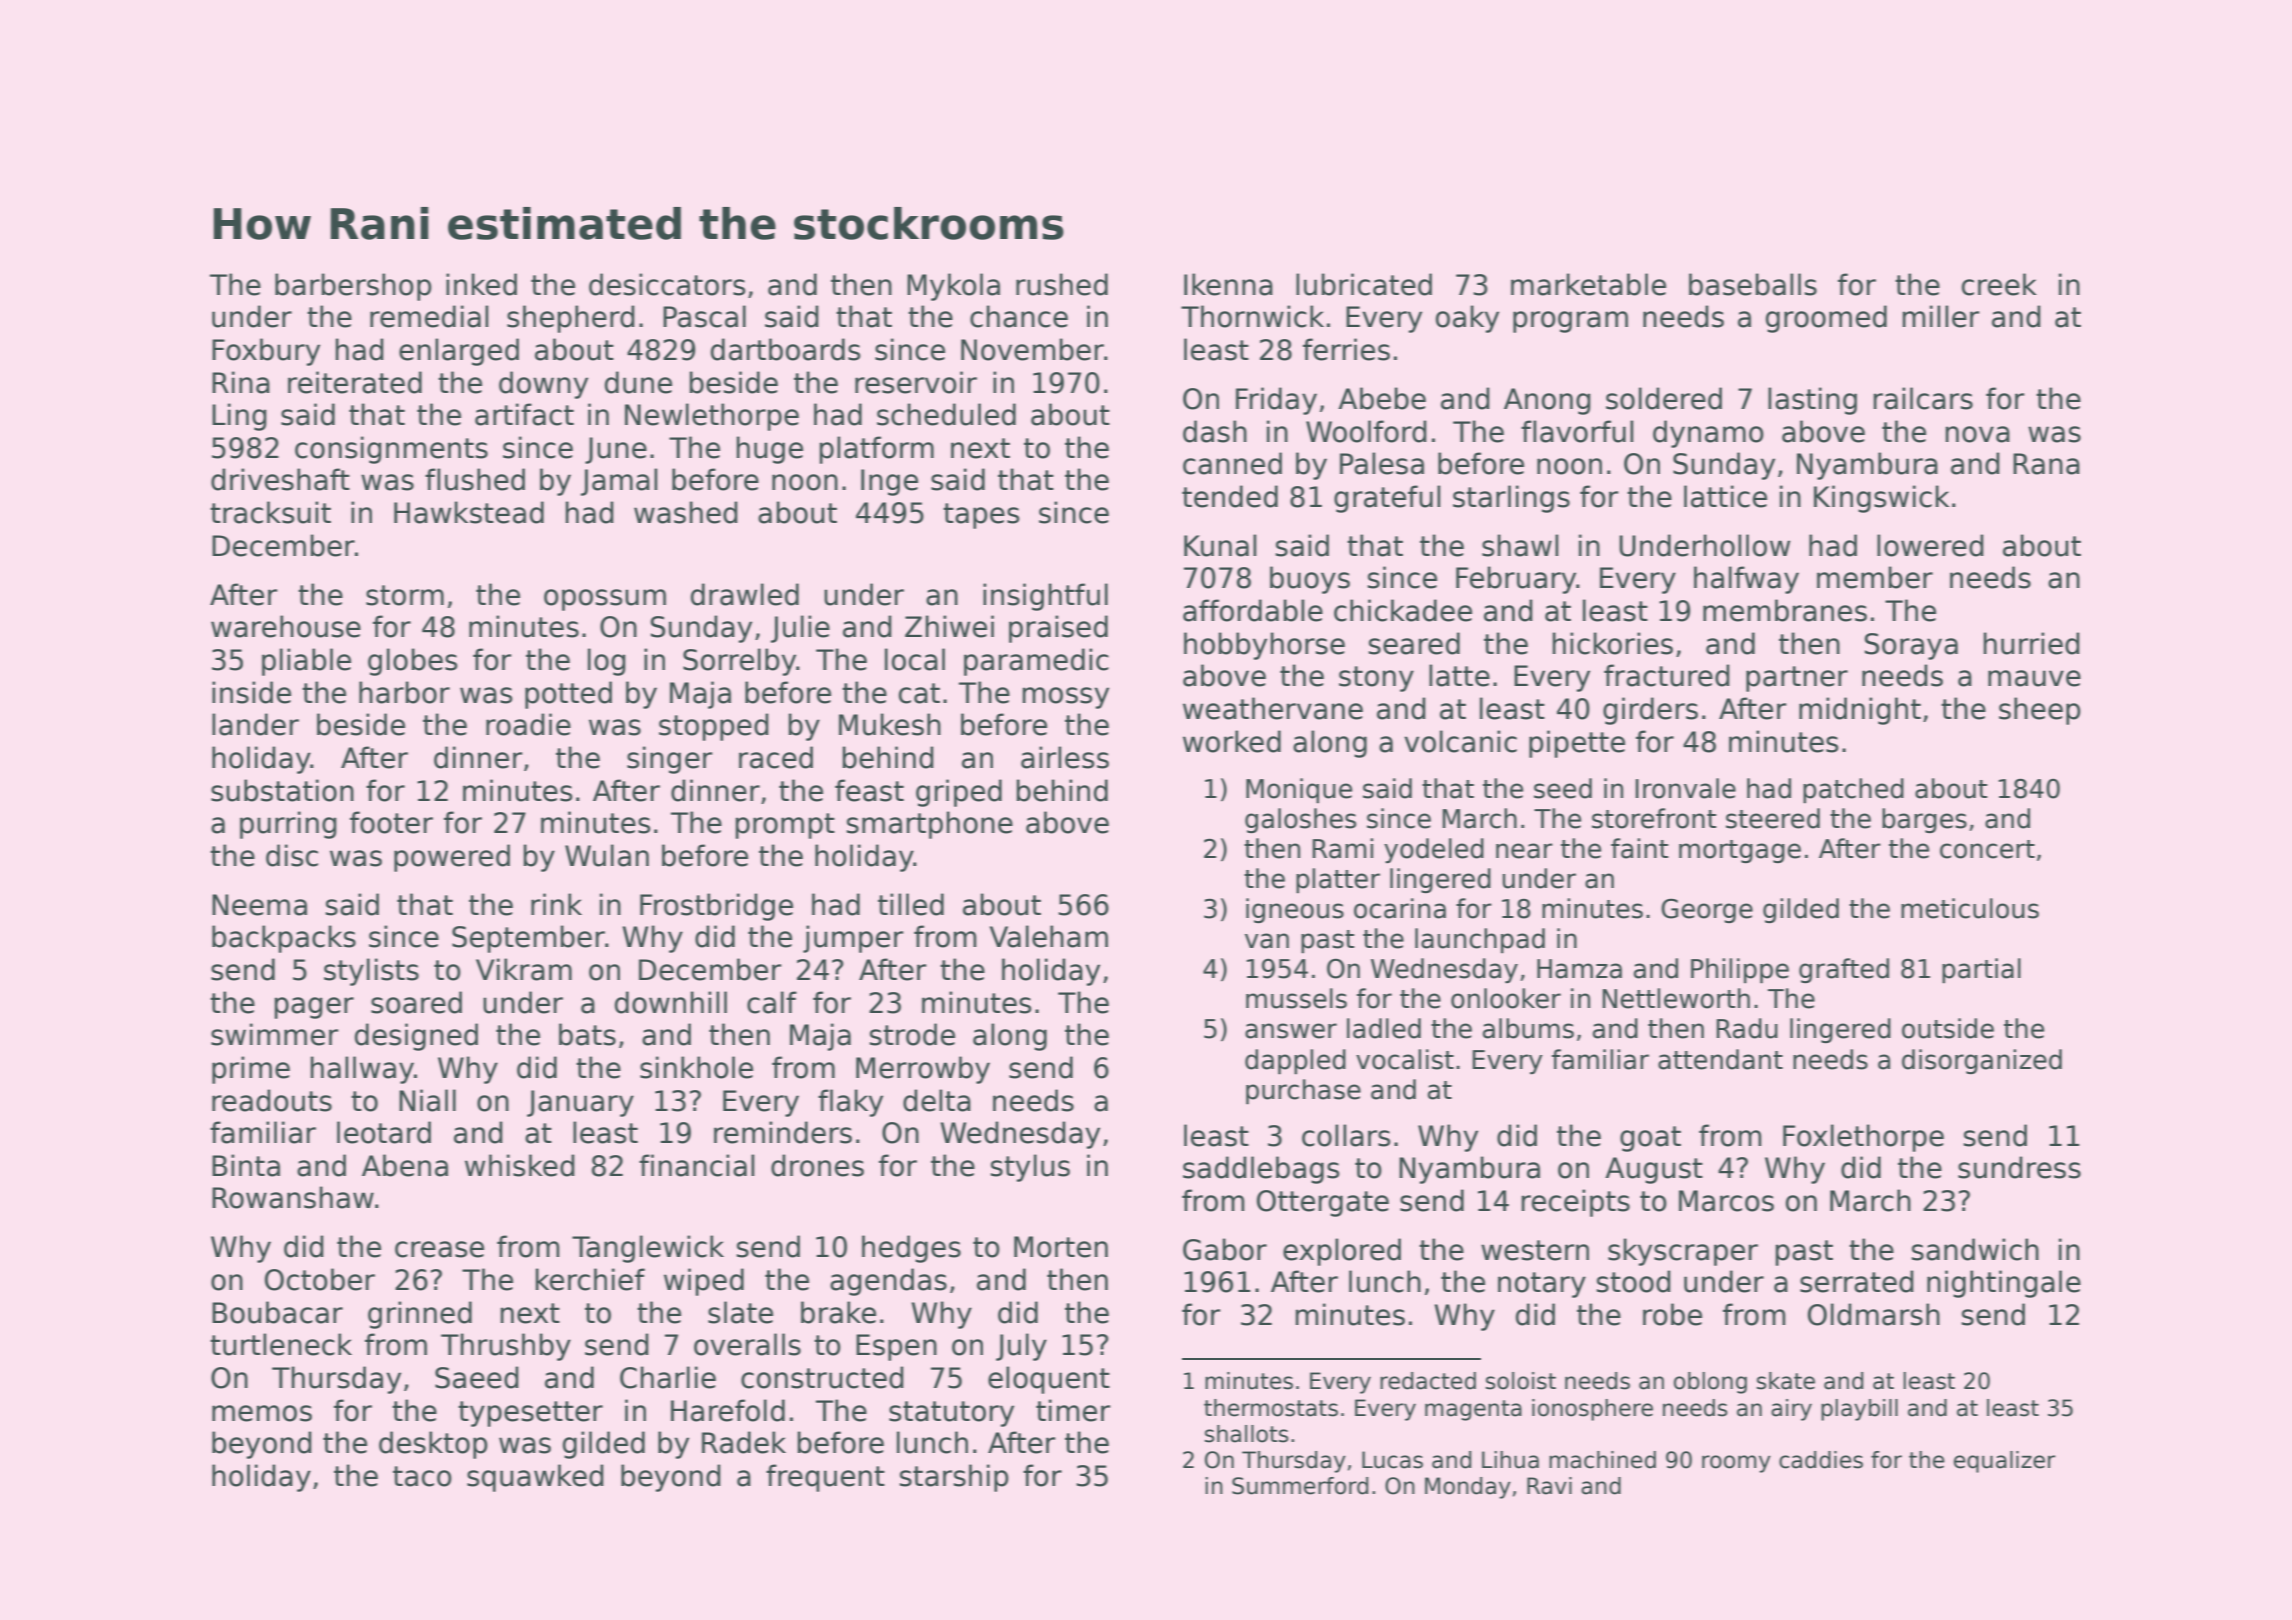  Describe the element at coordinates (1549, 1486) in the image. I see `Ravi` at that location.
